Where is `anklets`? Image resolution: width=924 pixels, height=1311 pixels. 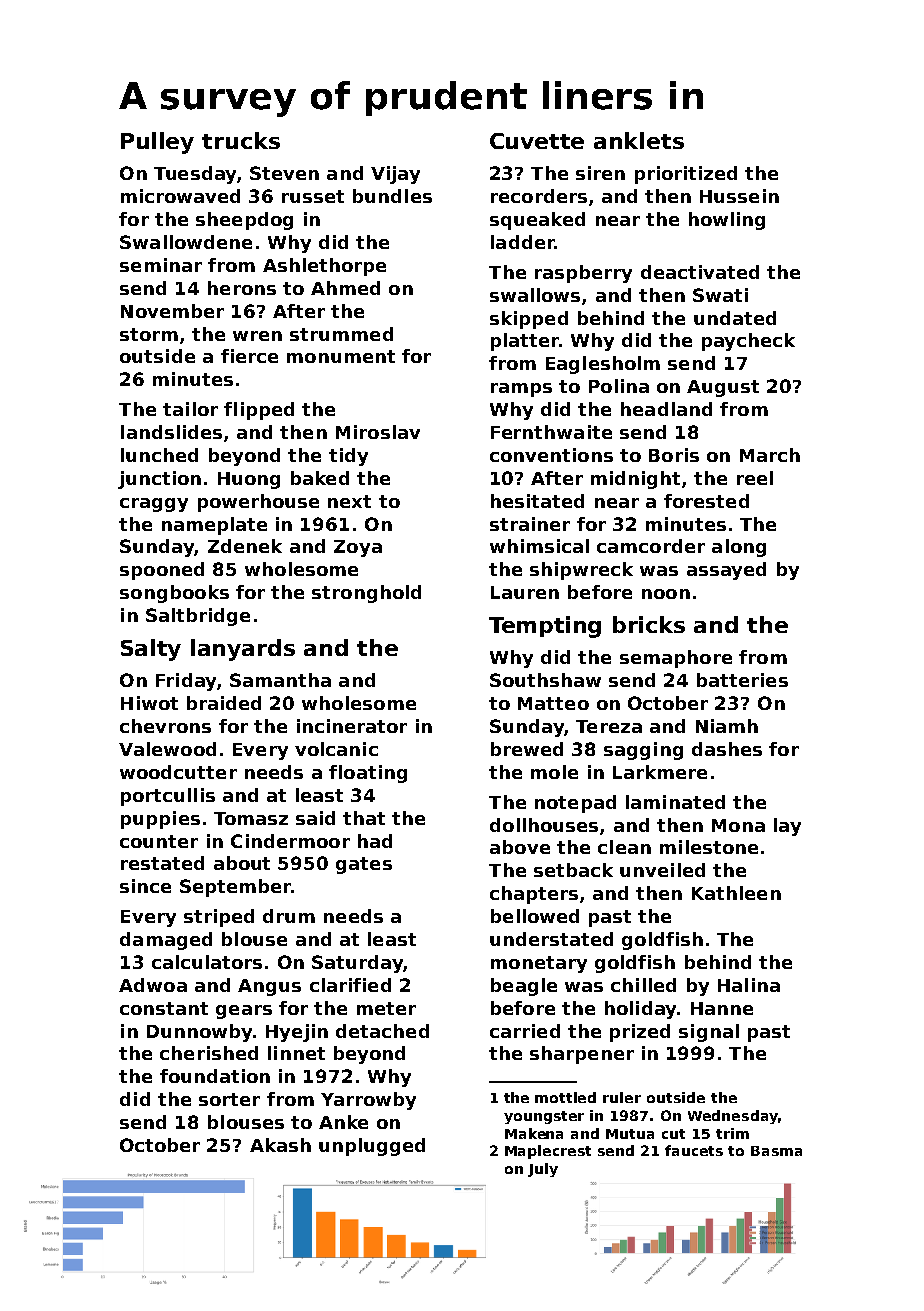
anklets is located at coordinates (639, 140).
